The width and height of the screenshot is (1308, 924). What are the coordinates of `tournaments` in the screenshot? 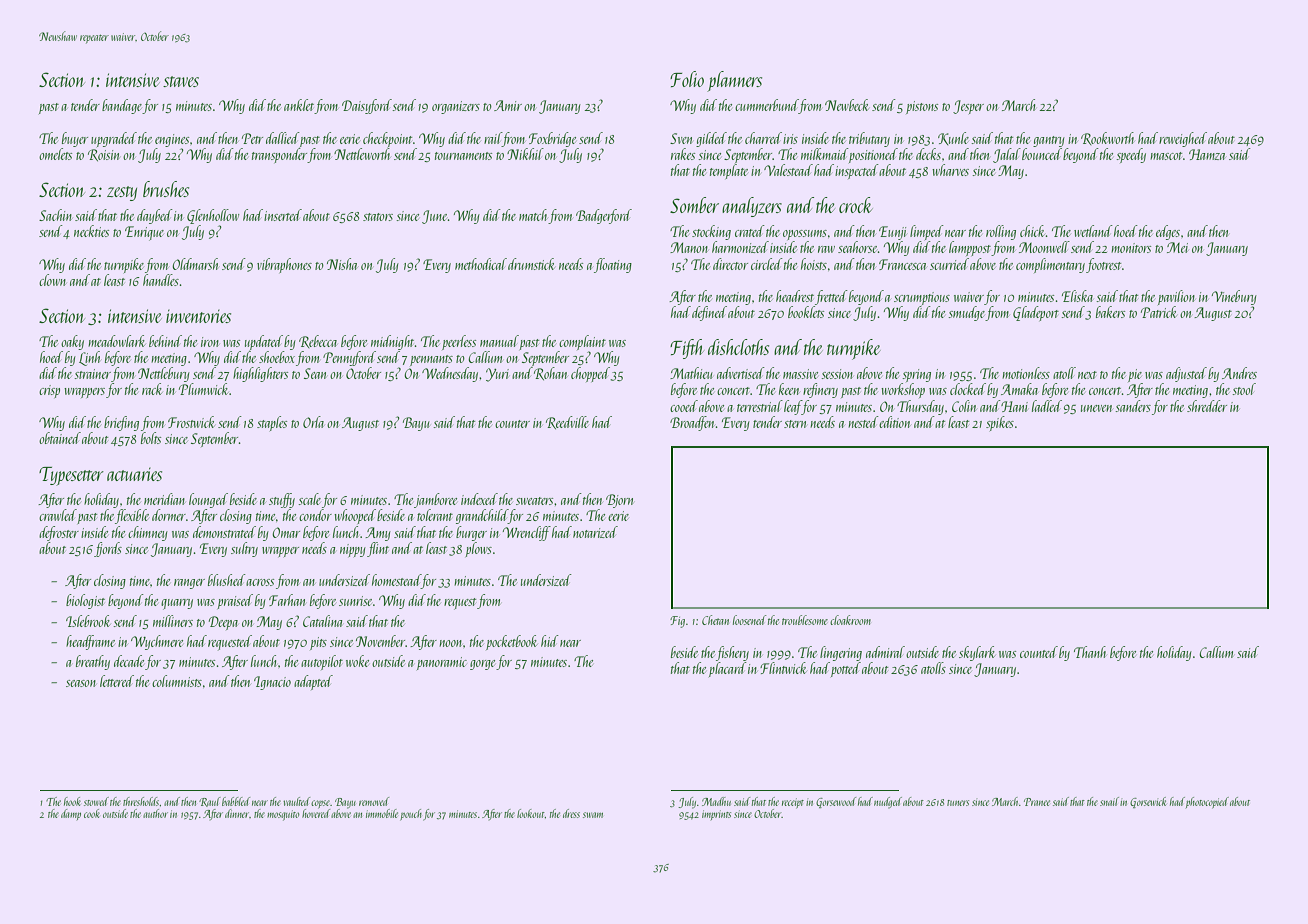 It's located at (463, 156).
